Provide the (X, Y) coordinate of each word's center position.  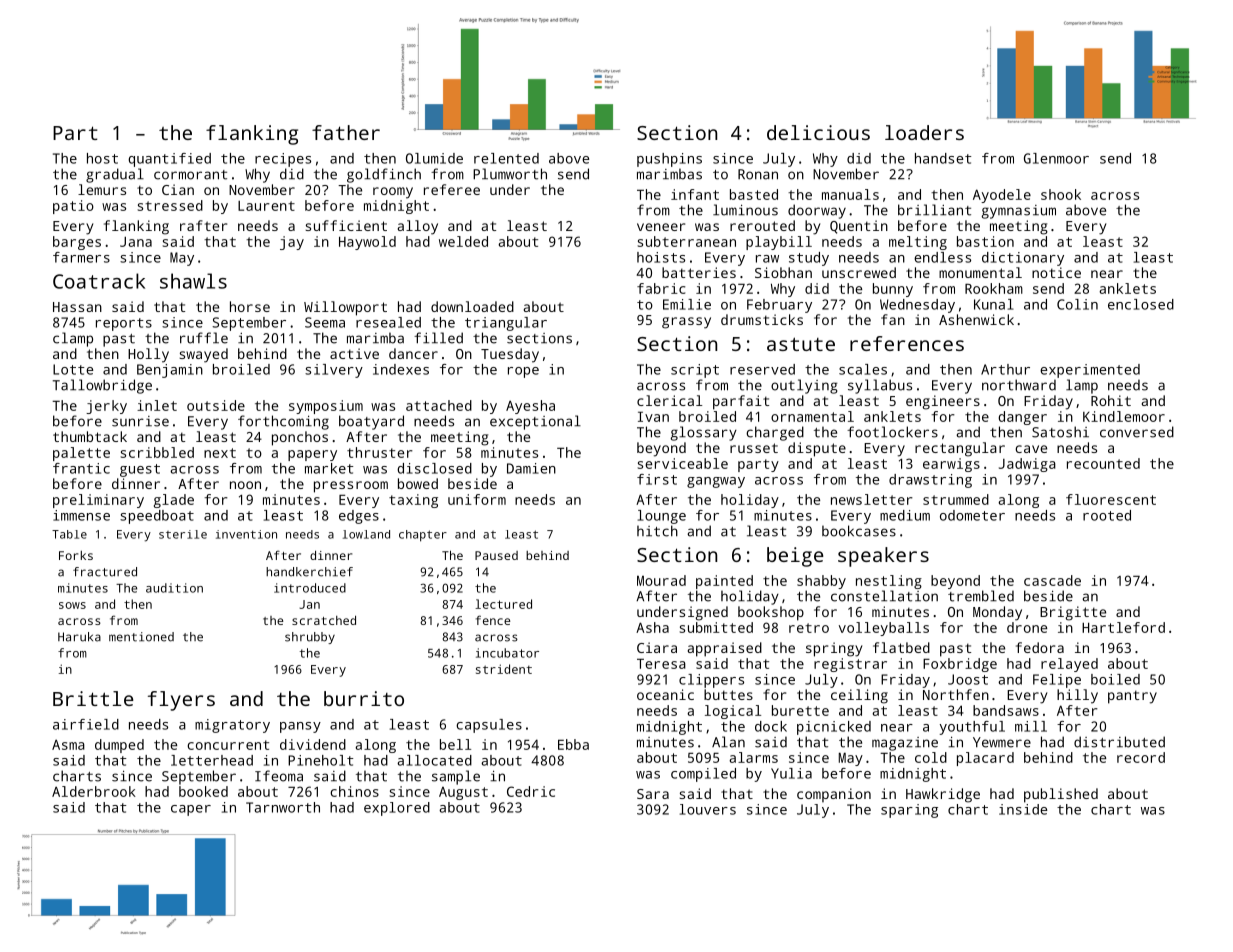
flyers (181, 701)
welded (463, 241)
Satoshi (1060, 432)
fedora (1040, 647)
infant (695, 194)
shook (1061, 194)
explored (397, 809)
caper (191, 810)
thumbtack (90, 436)
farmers (81, 257)
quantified (169, 160)
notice (1056, 272)
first (657, 479)
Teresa (661, 663)
